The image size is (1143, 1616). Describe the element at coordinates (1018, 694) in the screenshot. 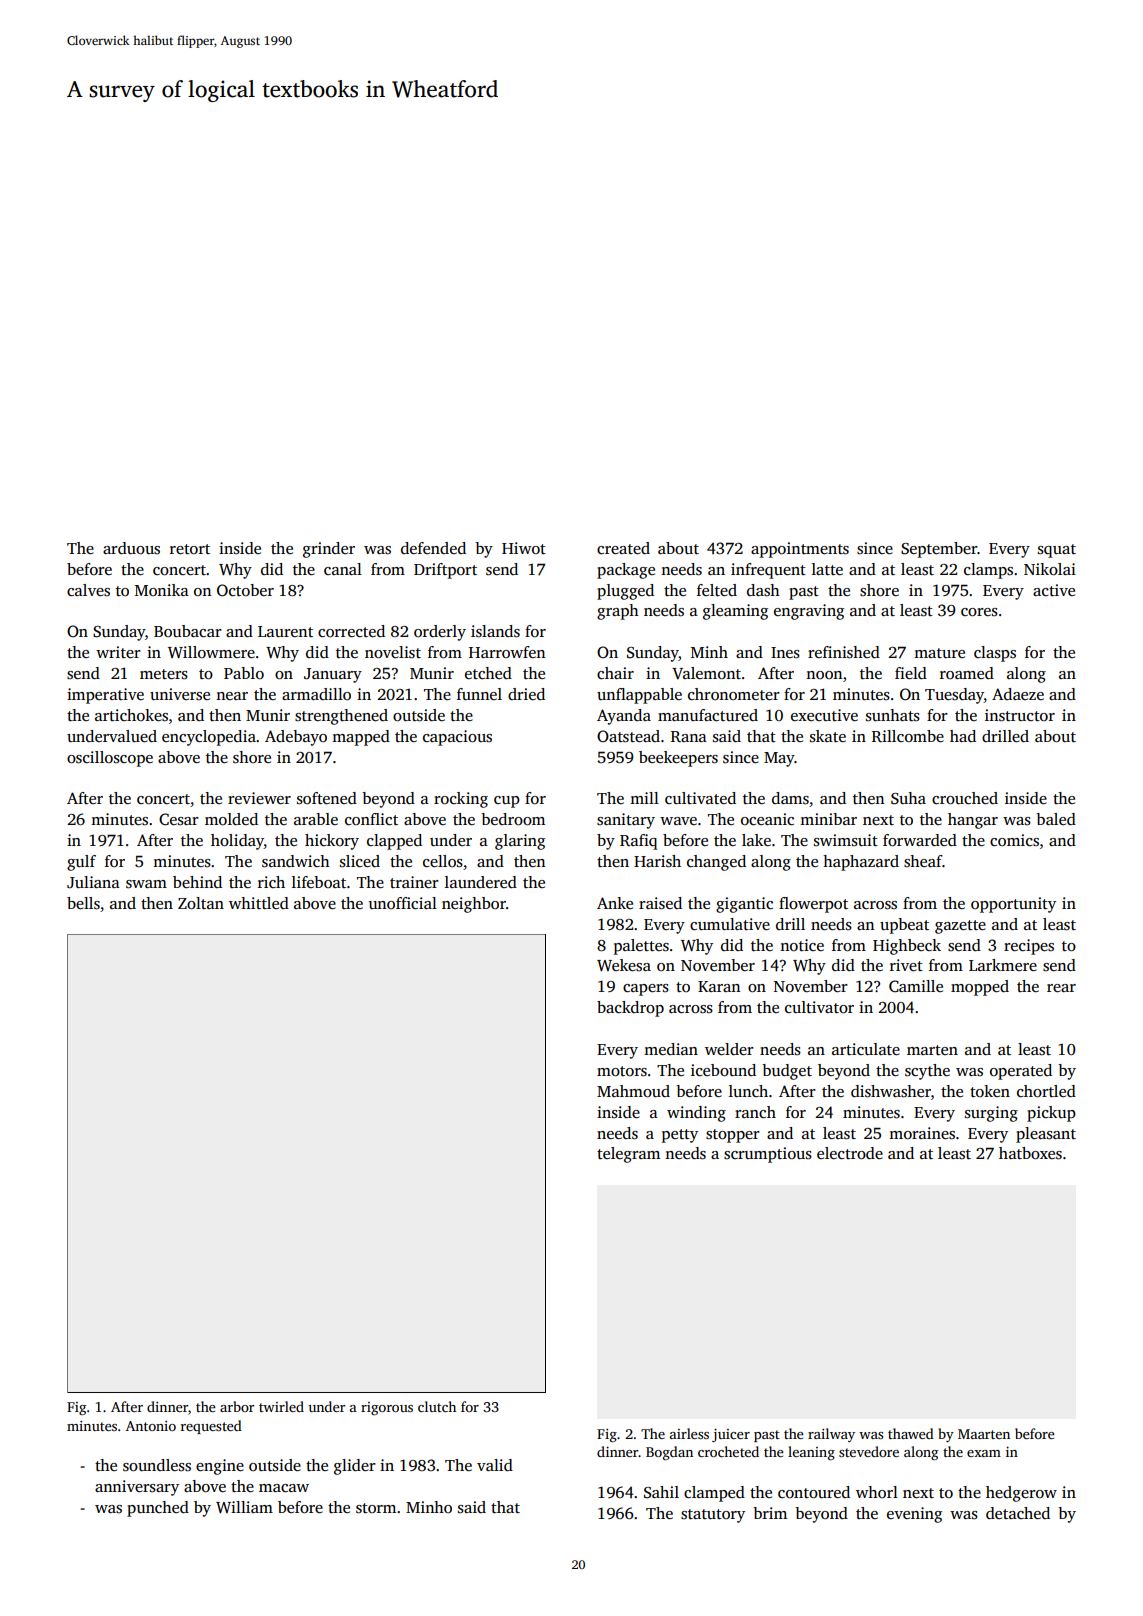

I see `Adaeze` at that location.
